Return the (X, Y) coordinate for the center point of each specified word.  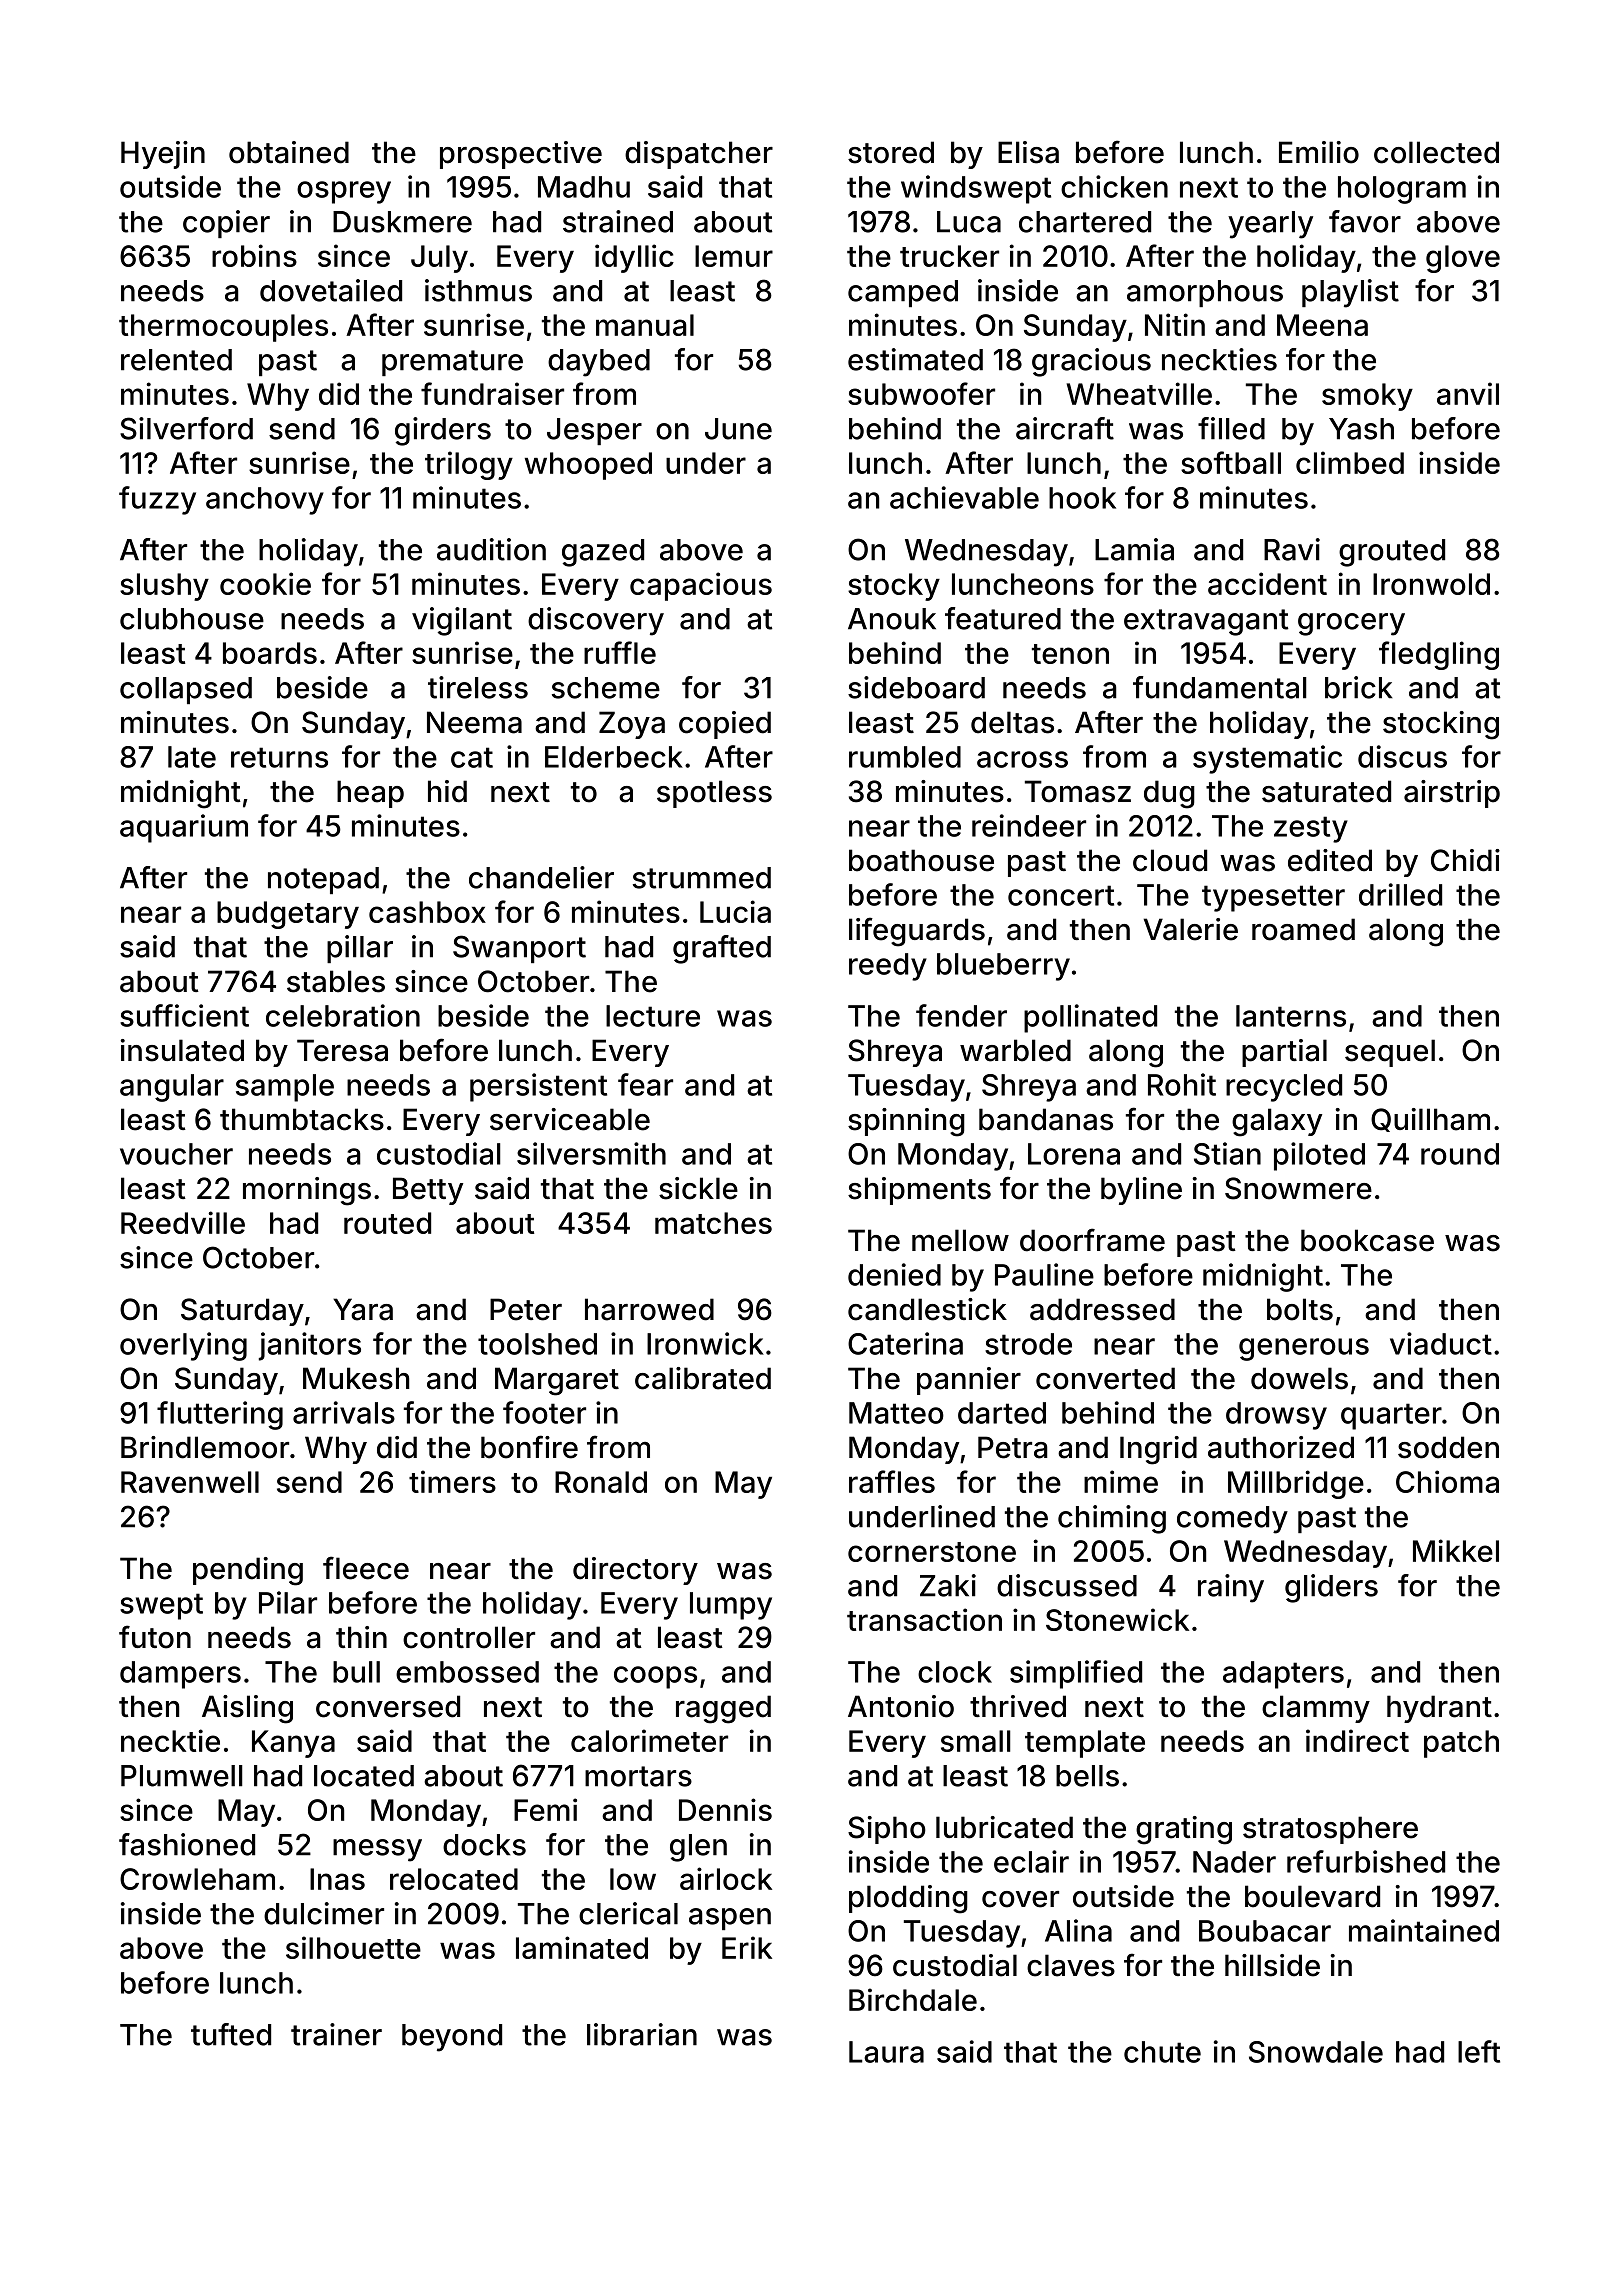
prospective (521, 155)
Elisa (1028, 152)
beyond (452, 2038)
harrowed (649, 1309)
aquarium (184, 828)
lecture (653, 1016)
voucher (176, 1154)
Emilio (1319, 152)
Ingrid (1158, 1450)
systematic (1267, 759)
